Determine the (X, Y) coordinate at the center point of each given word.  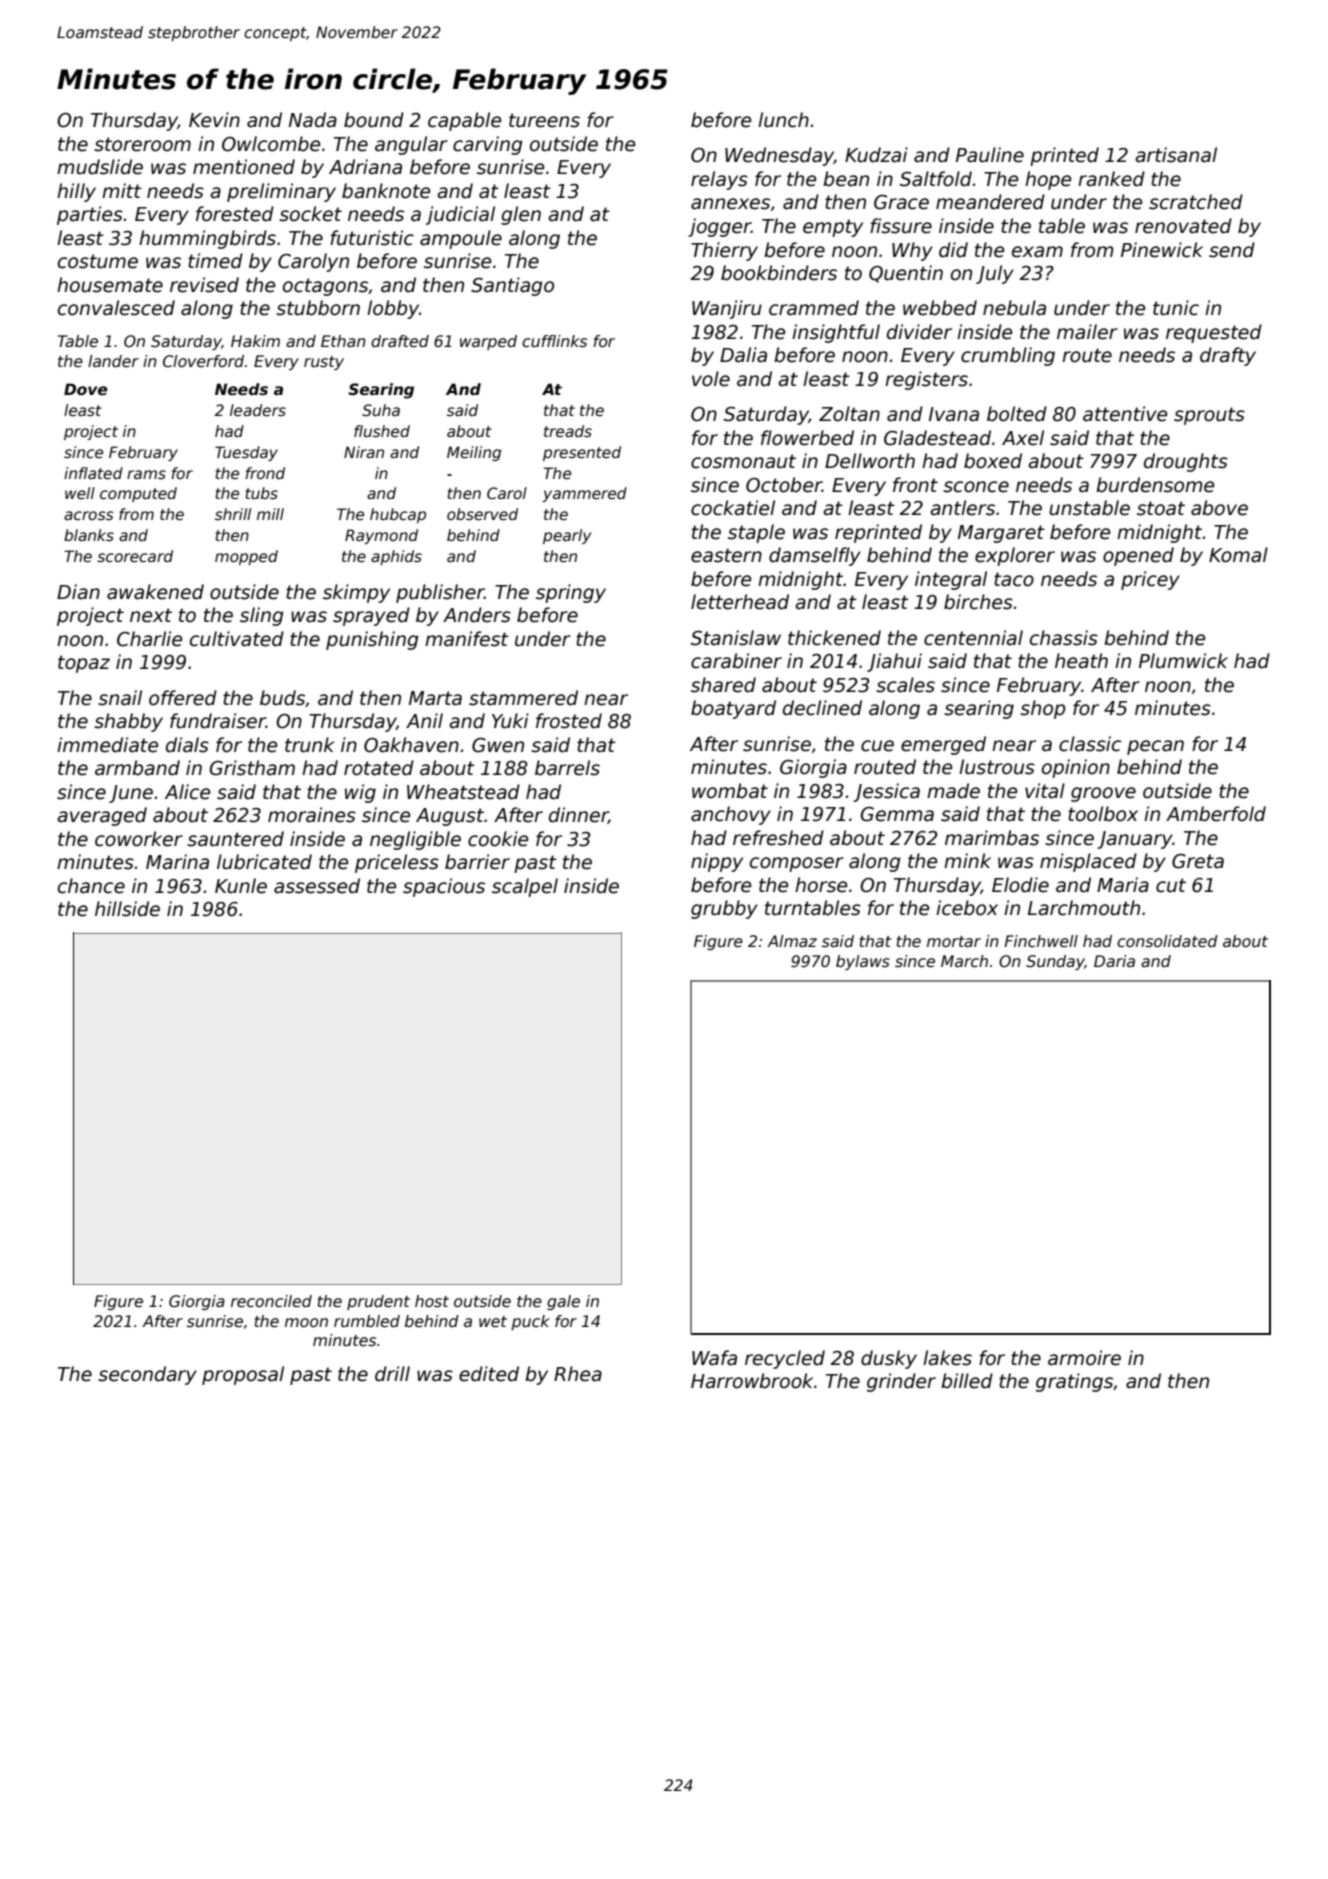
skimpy (356, 593)
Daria (1114, 961)
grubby (724, 909)
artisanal (1176, 155)
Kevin (214, 120)
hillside (127, 909)
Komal (1238, 555)
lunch (783, 120)
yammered (584, 494)
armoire (1084, 1358)
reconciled (271, 1301)
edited (489, 1374)
